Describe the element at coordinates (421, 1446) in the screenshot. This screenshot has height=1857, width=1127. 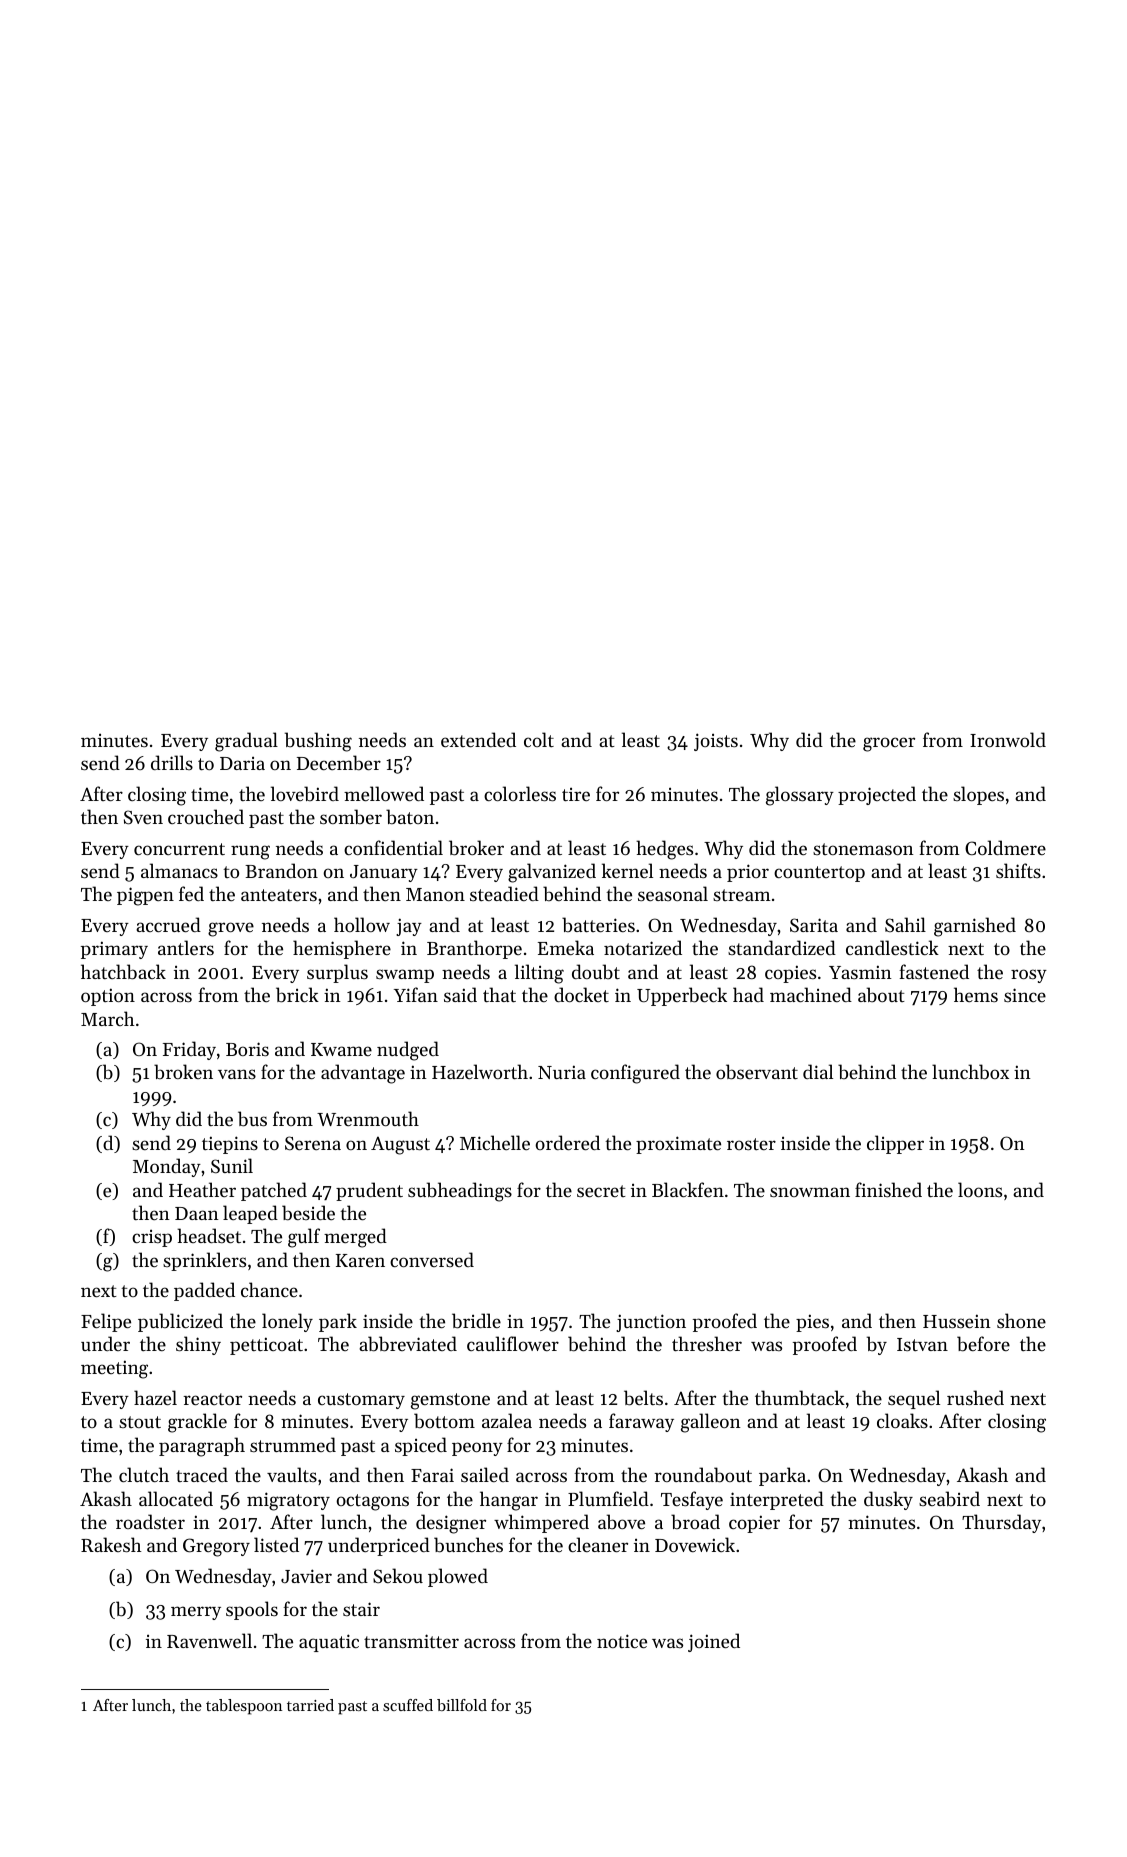
I see `spiced` at that location.
